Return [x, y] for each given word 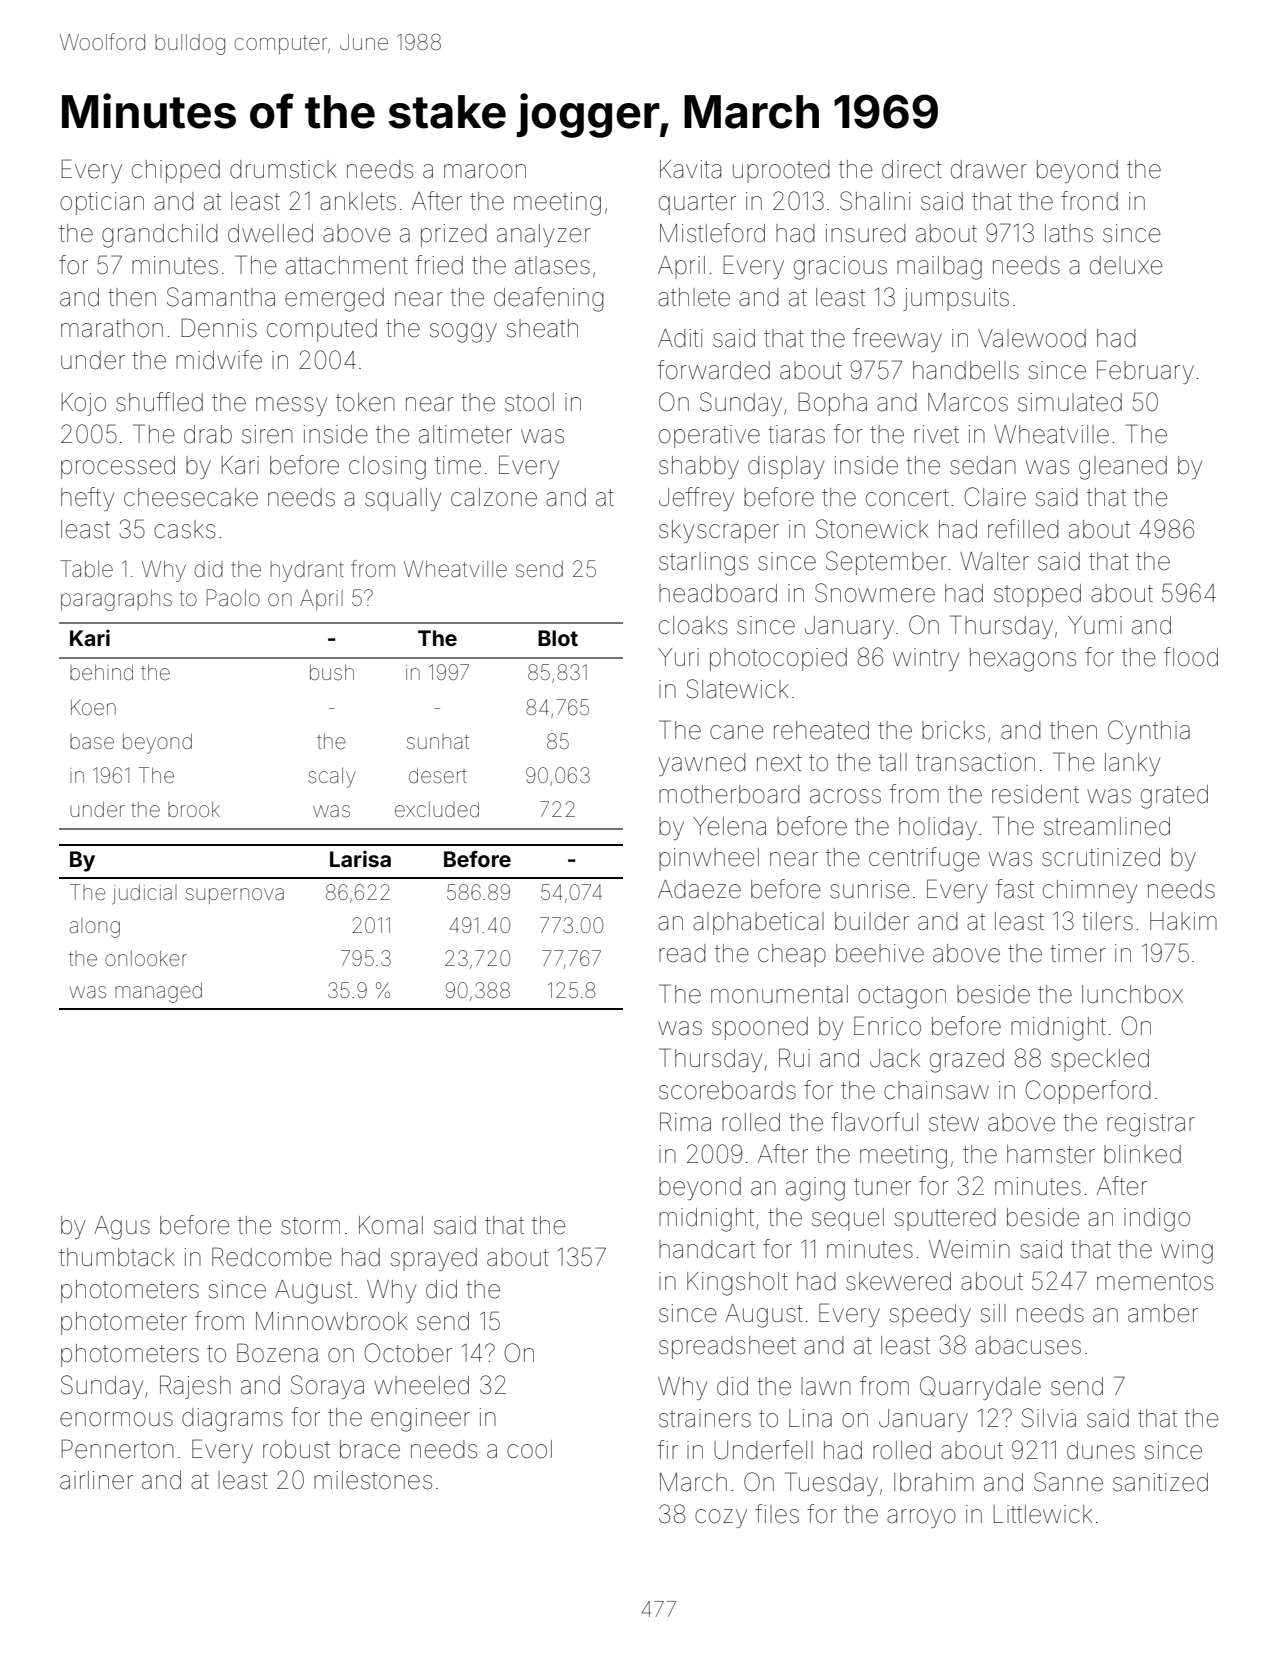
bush [332, 672]
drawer [989, 169]
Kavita [690, 169]
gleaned [1123, 468]
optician [102, 203]
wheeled [421, 1385]
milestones [373, 1480]
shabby [699, 467]
